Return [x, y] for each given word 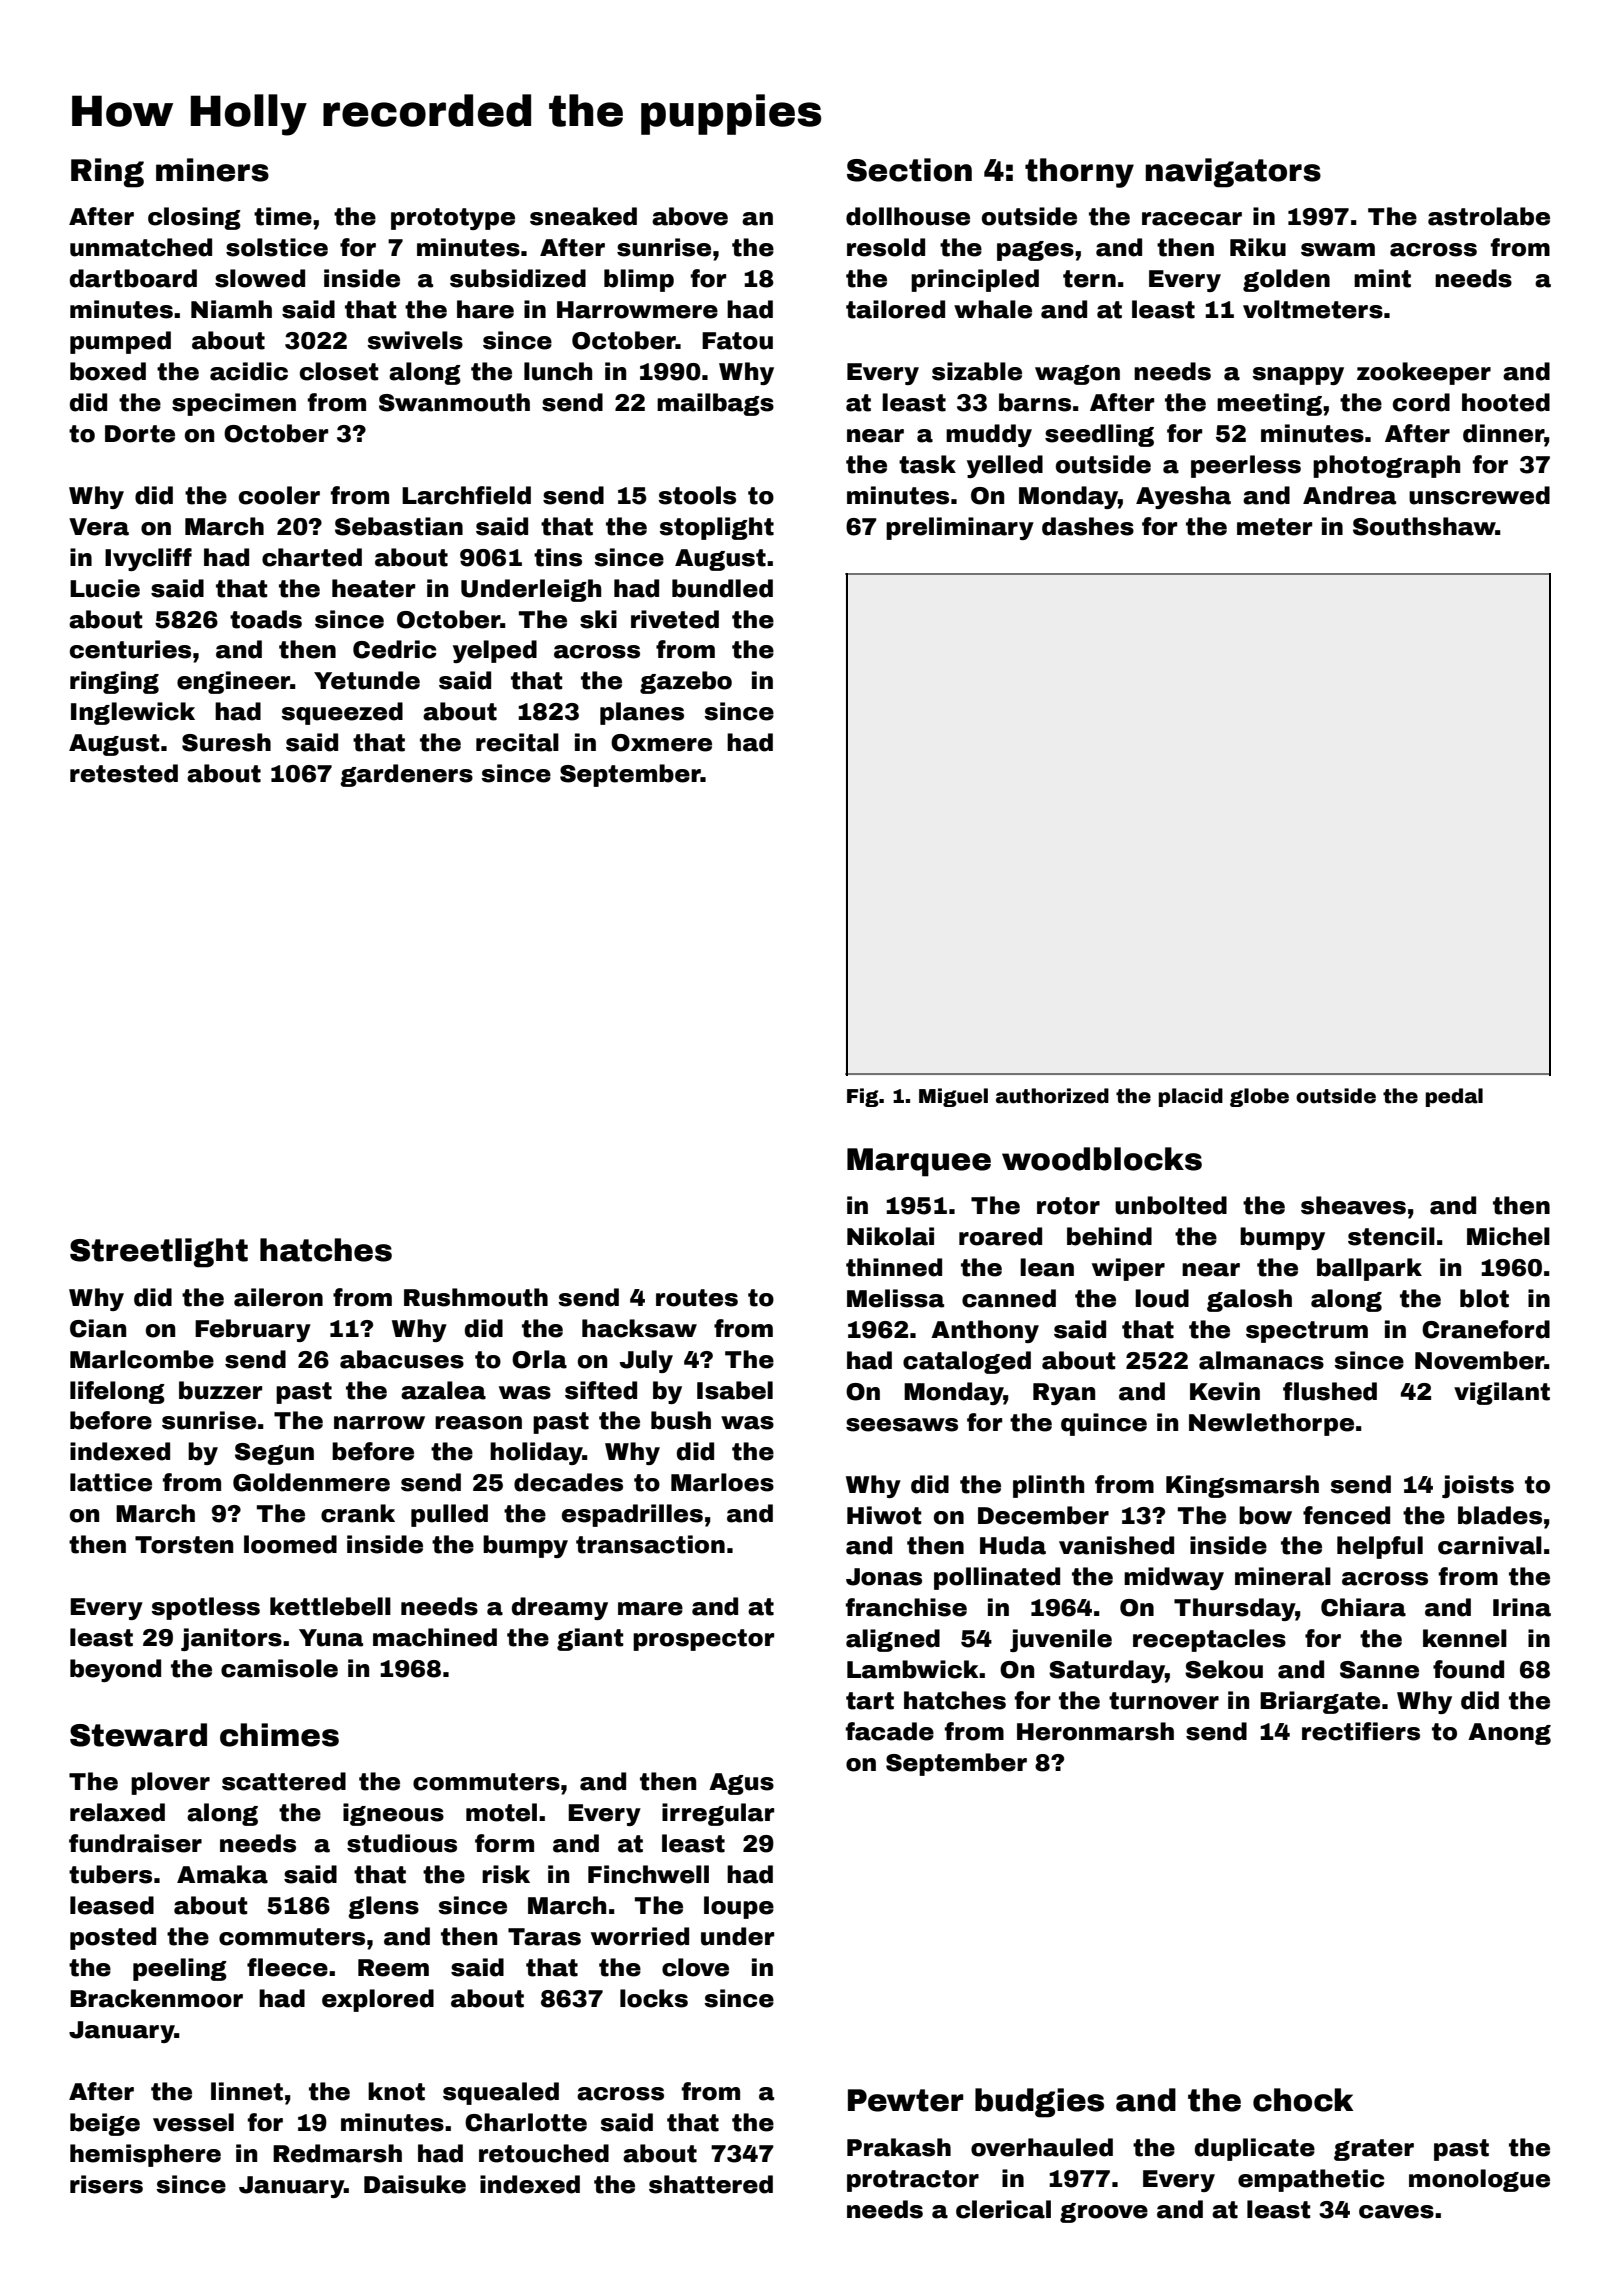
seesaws [902, 1425]
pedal [1454, 1097]
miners [212, 170]
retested [124, 773]
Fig [863, 1097]
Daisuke [415, 2184]
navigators [1233, 173]
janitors [231, 1639]
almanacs [1261, 1360]
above [690, 216]
